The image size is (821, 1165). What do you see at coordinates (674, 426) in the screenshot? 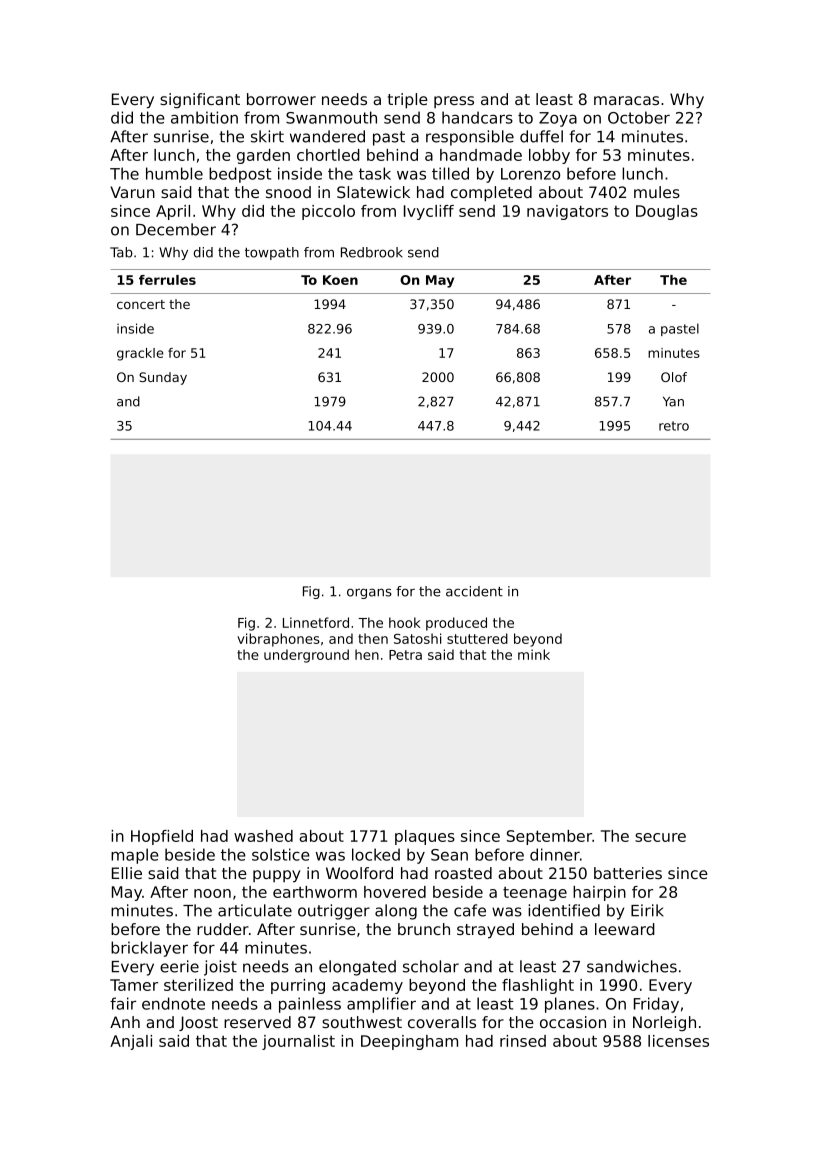
I see `retro` at bounding box center [674, 426].
